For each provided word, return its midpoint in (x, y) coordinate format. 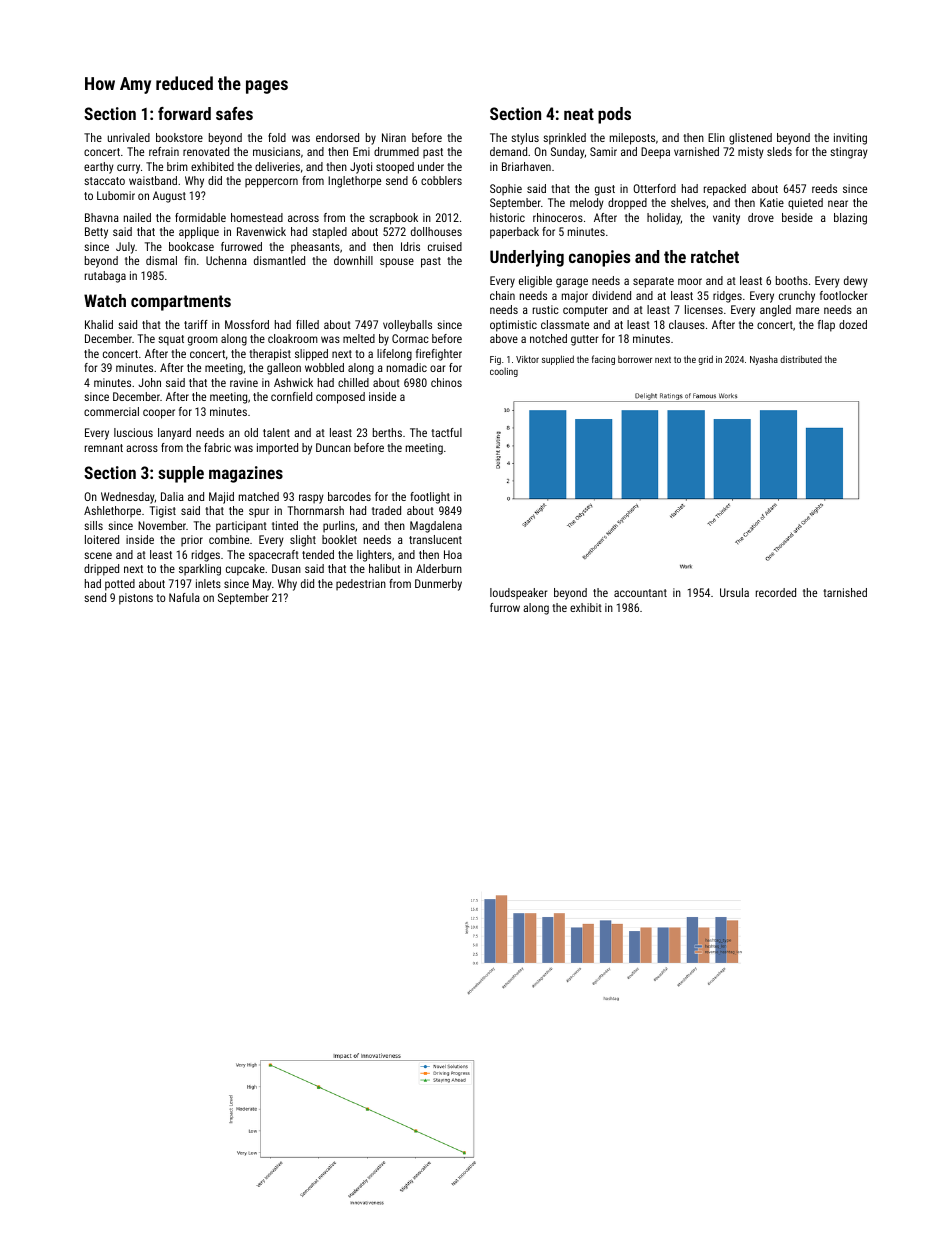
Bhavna (102, 217)
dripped (101, 570)
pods (614, 115)
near (838, 203)
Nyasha (764, 360)
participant (241, 527)
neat (579, 114)
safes (234, 113)
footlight (430, 498)
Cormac (410, 338)
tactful (446, 432)
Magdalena (436, 527)
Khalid (99, 324)
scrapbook (393, 219)
